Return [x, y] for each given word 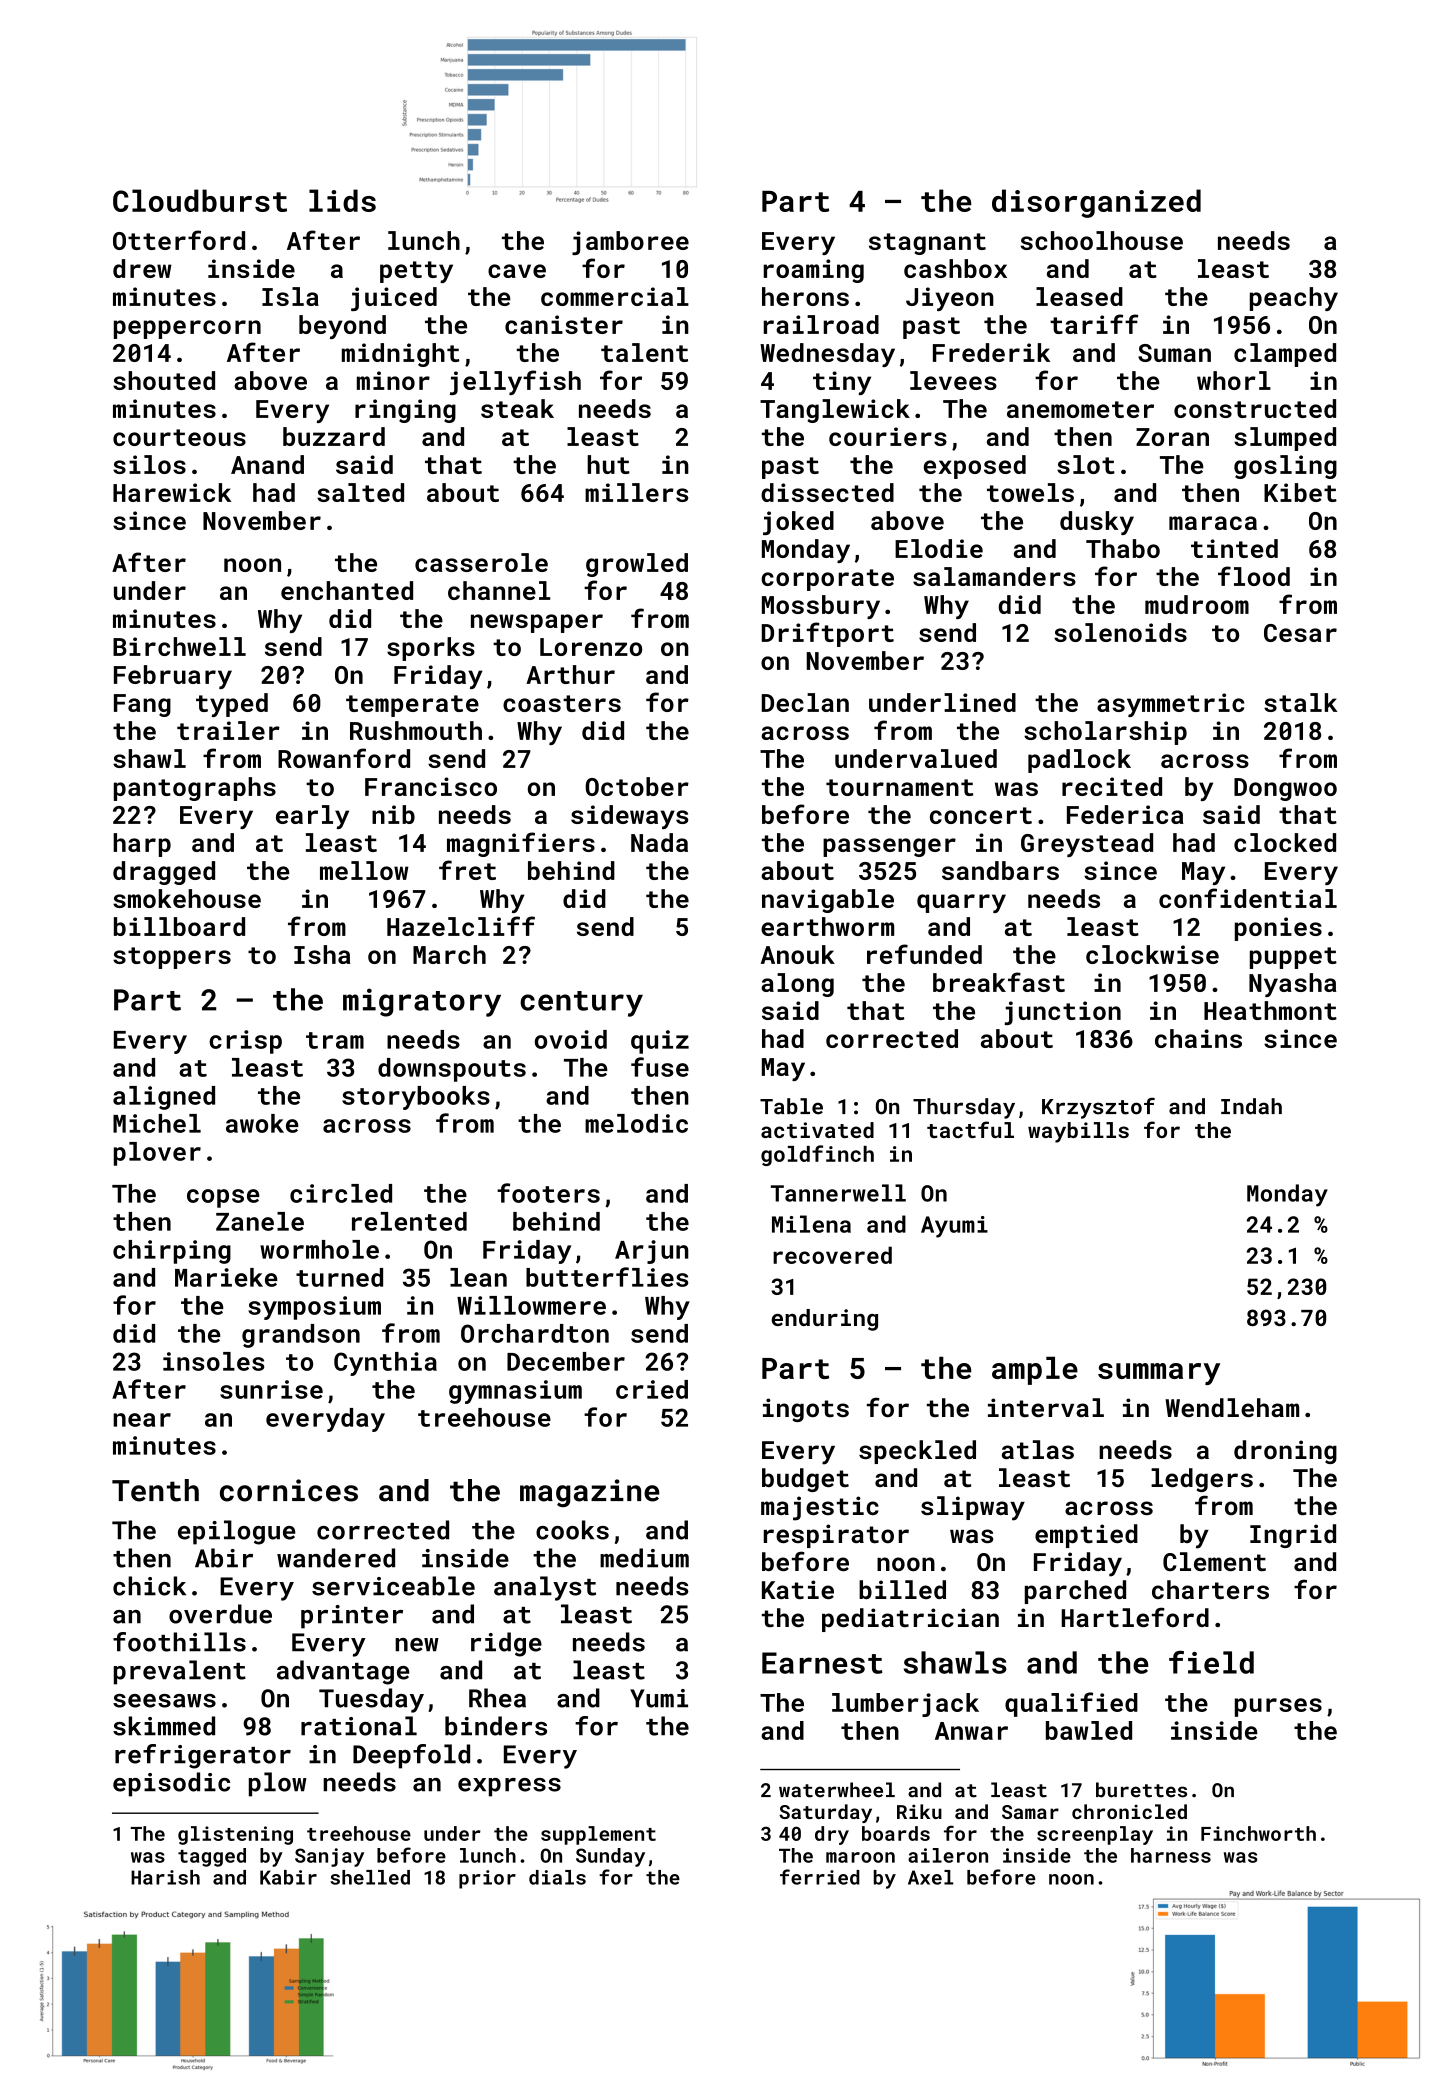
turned [339, 1277]
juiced [394, 299]
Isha [322, 954]
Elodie [939, 548]
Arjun [652, 1252]
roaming [814, 271]
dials [557, 1877]
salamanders [994, 576]
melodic [636, 1123]
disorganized [1096, 203]
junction [1062, 1013]
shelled [370, 1877]
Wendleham [1232, 1407]
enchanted [347, 590]
